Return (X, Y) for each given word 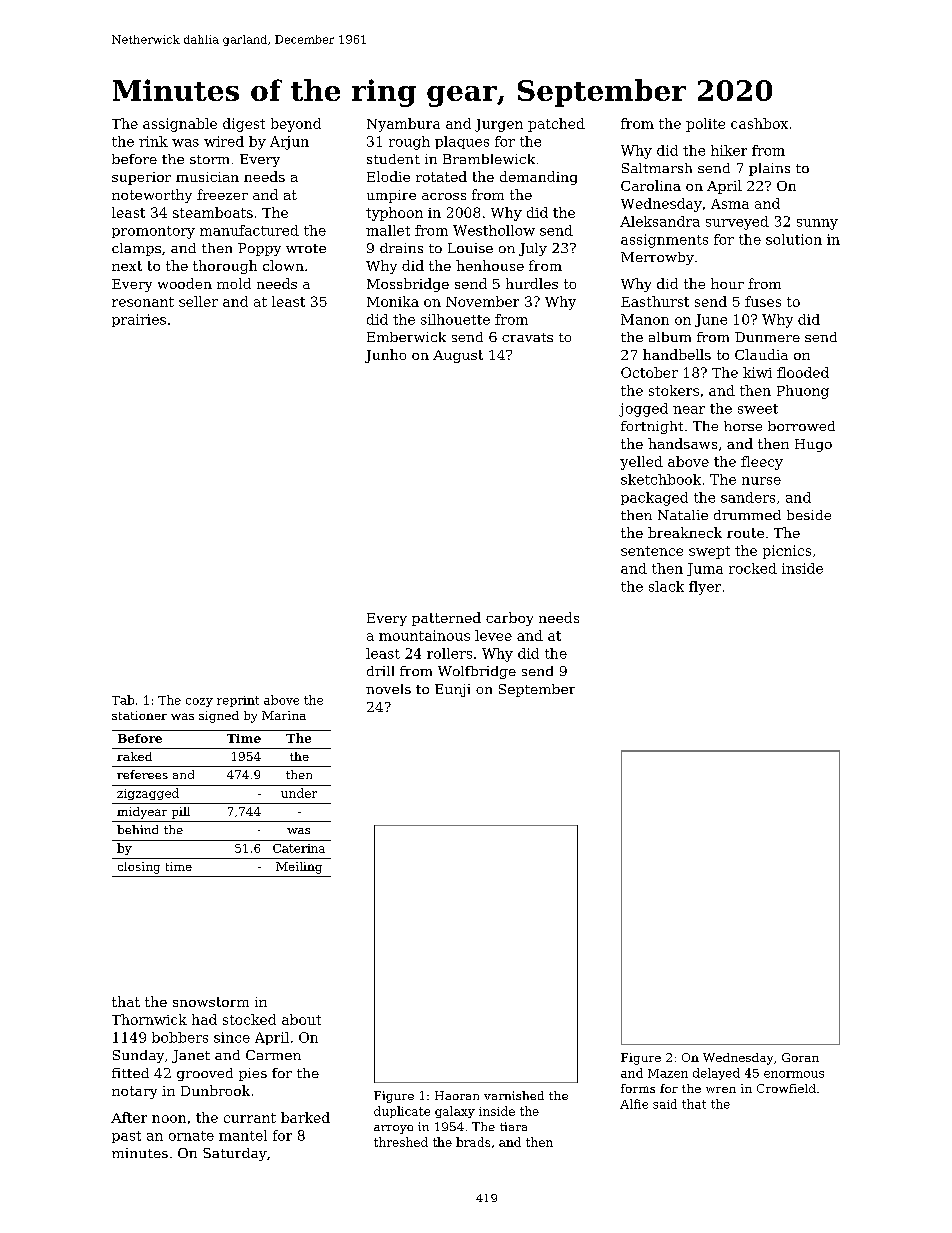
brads (473, 1142)
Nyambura (403, 125)
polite (705, 125)
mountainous (424, 635)
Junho (385, 356)
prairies (139, 320)
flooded (803, 372)
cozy (199, 702)
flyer (705, 588)
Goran (800, 1057)
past (126, 1137)
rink (153, 141)
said (665, 1104)
